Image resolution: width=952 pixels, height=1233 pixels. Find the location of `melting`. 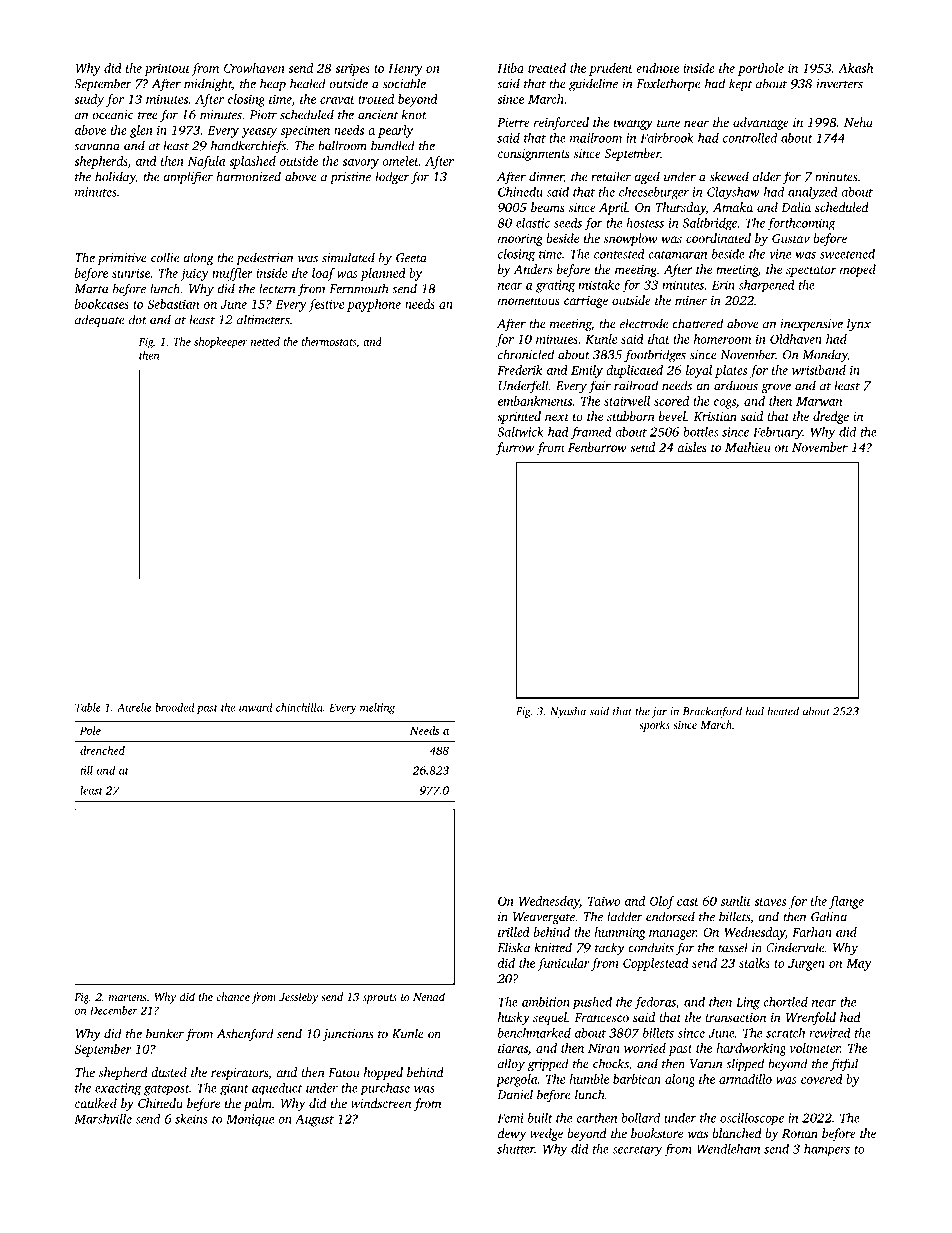

melting is located at coordinates (377, 708).
